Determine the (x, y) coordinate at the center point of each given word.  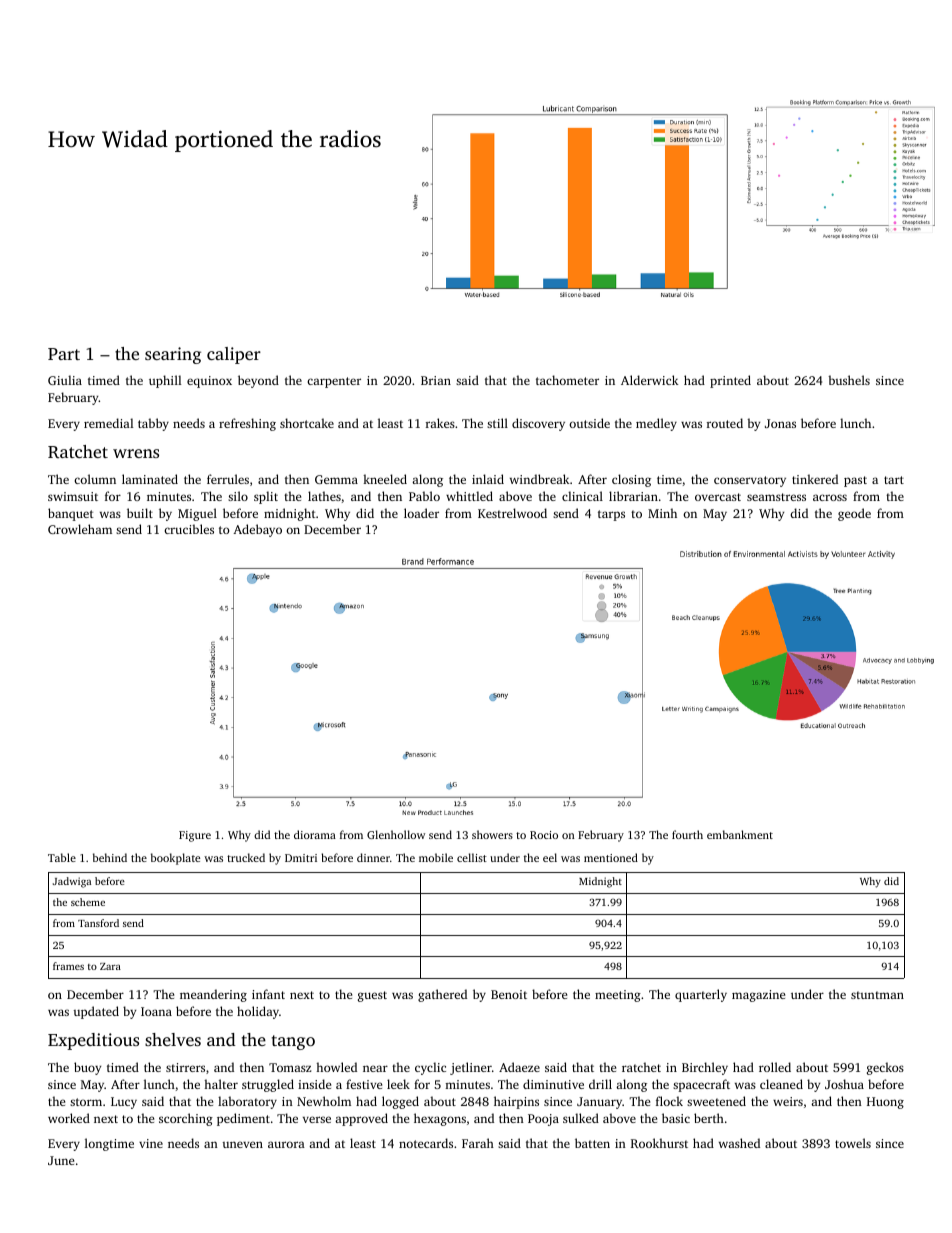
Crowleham (80, 529)
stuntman (877, 995)
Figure (195, 836)
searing (173, 355)
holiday (258, 1012)
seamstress (776, 497)
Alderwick (650, 380)
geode (854, 514)
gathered (442, 995)
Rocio (544, 835)
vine (151, 1143)
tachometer (567, 380)
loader (421, 513)
